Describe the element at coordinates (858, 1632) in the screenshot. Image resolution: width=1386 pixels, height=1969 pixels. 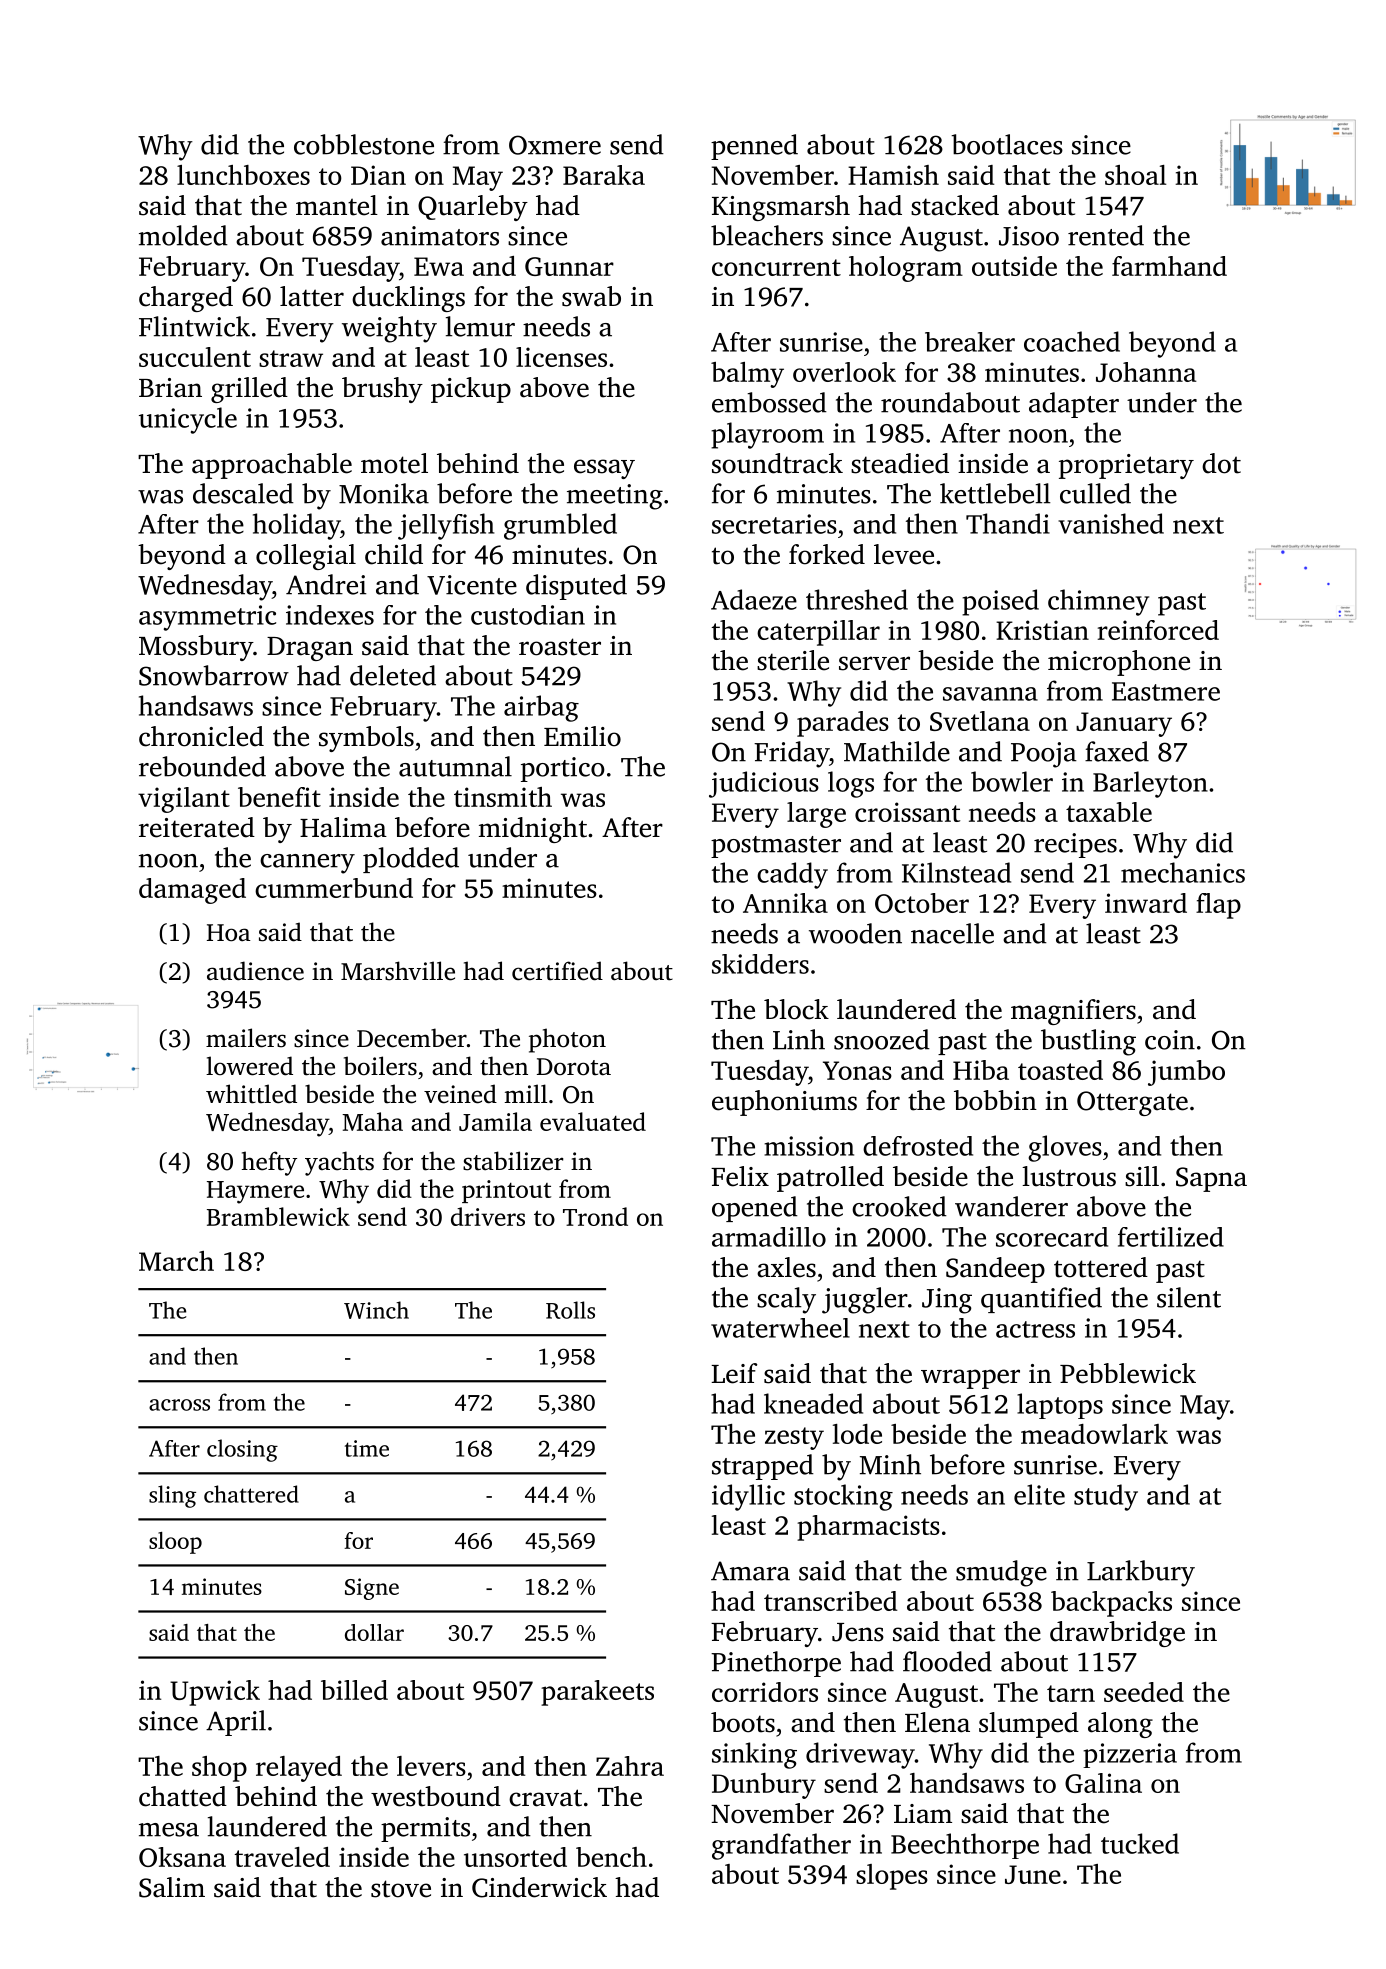
I see `Jens` at that location.
